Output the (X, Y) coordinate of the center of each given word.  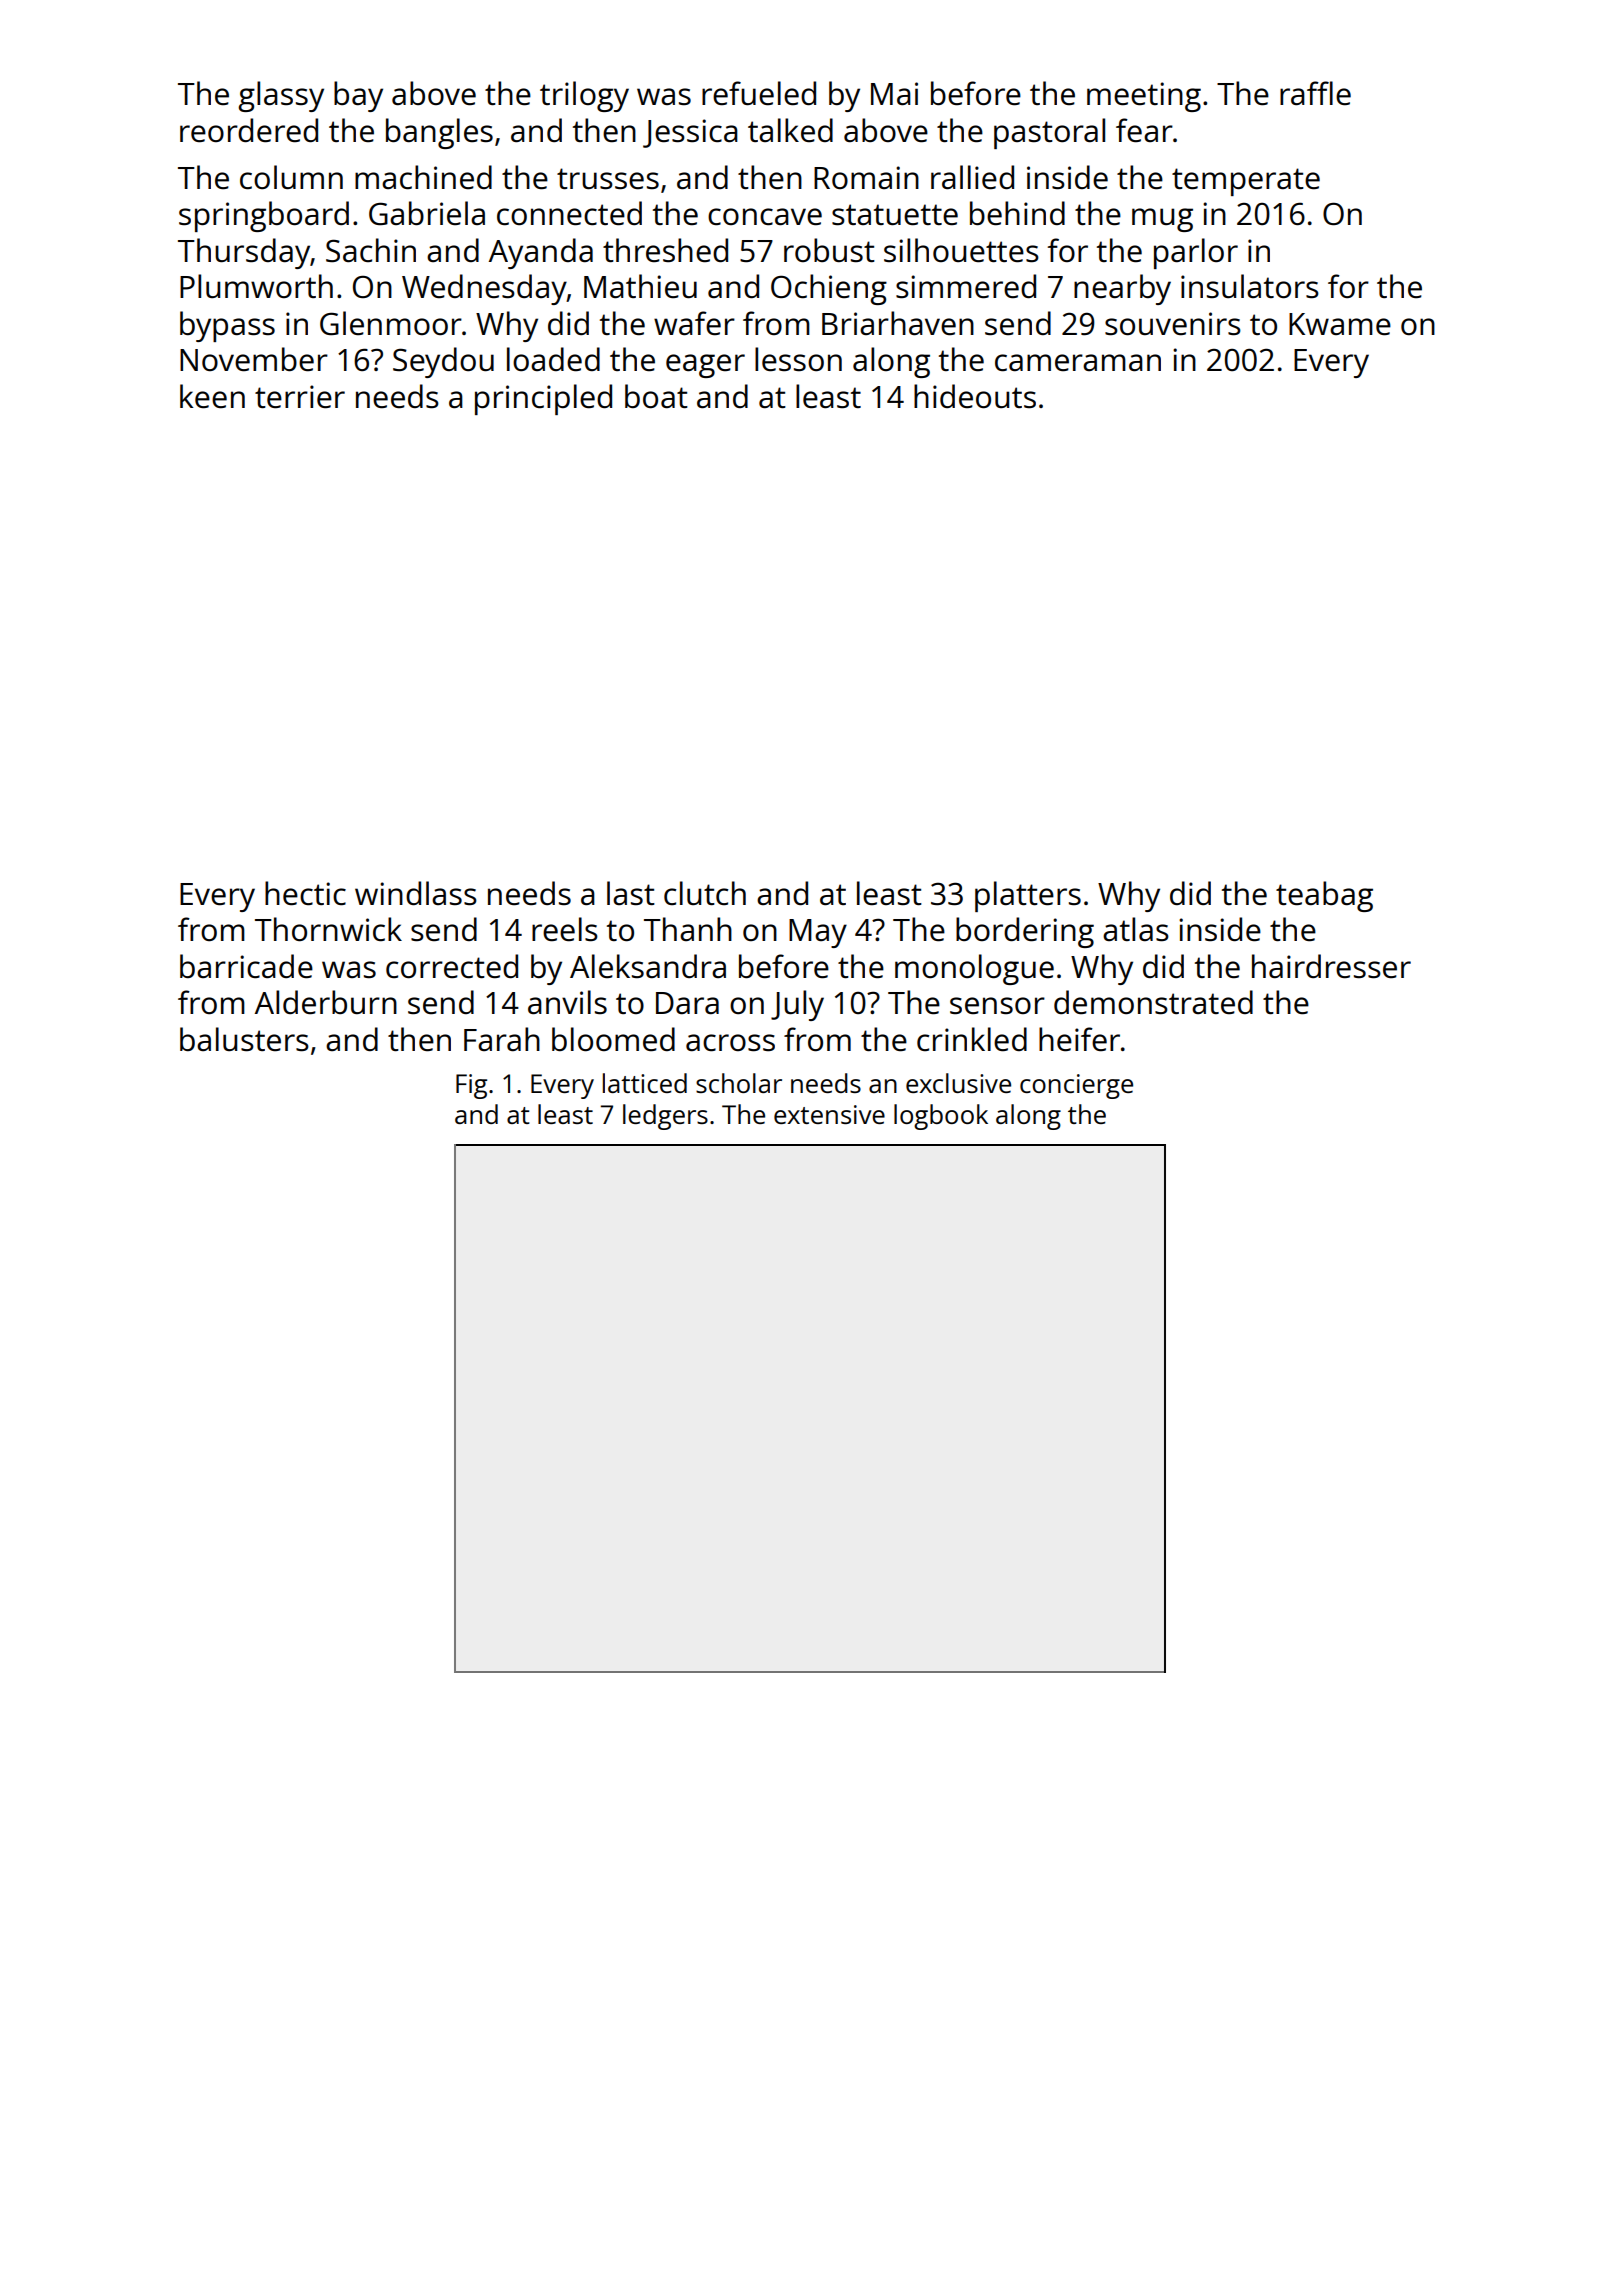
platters (1028, 896)
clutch (705, 893)
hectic (305, 893)
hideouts (975, 396)
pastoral (1049, 133)
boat (656, 396)
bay (358, 96)
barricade (246, 966)
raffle (1315, 93)
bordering (1025, 932)
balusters (244, 1039)
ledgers (665, 1117)
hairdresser (1331, 966)
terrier (300, 397)
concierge (1076, 1086)
